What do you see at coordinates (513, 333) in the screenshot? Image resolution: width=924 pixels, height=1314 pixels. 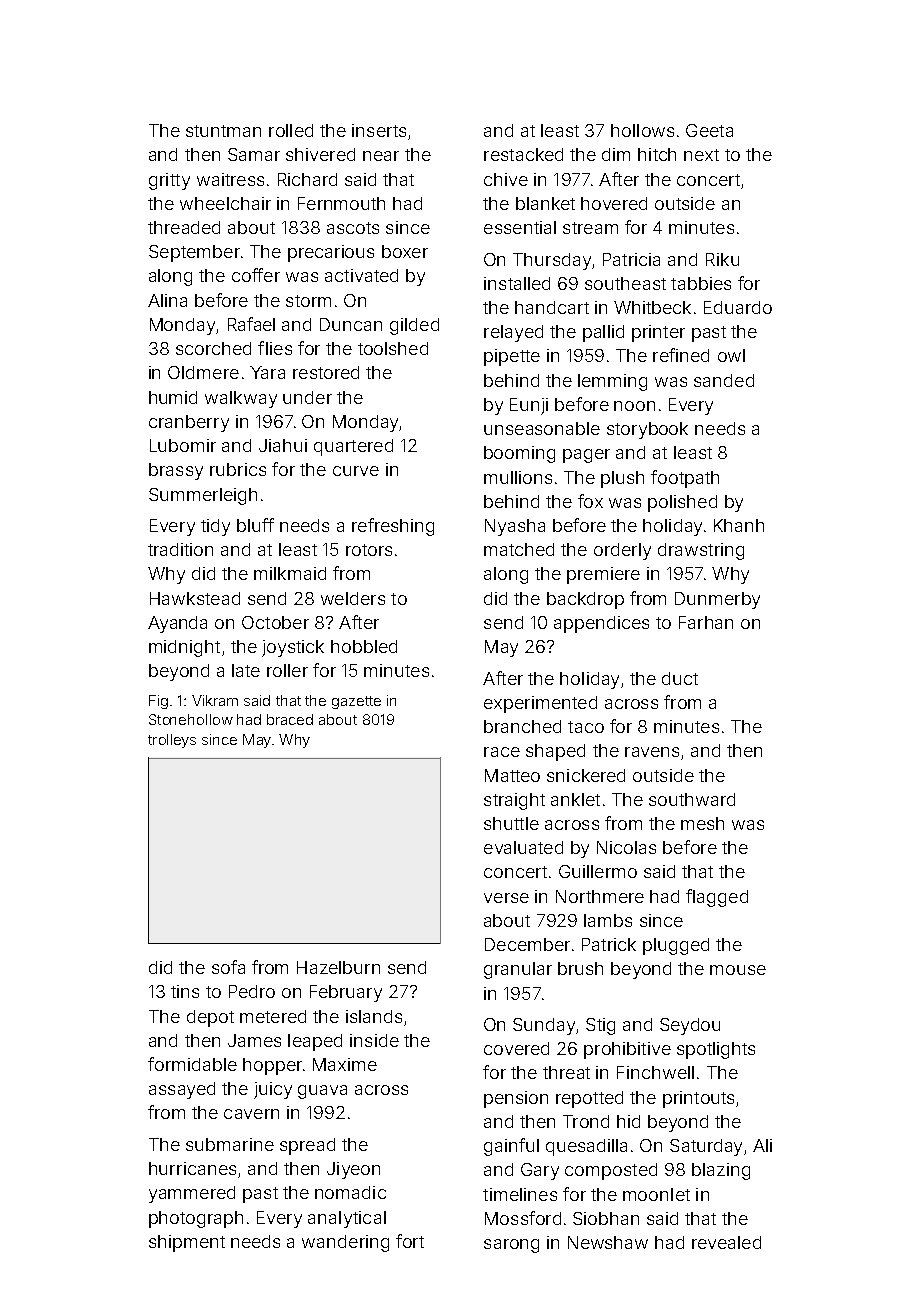 I see `relayed` at bounding box center [513, 333].
